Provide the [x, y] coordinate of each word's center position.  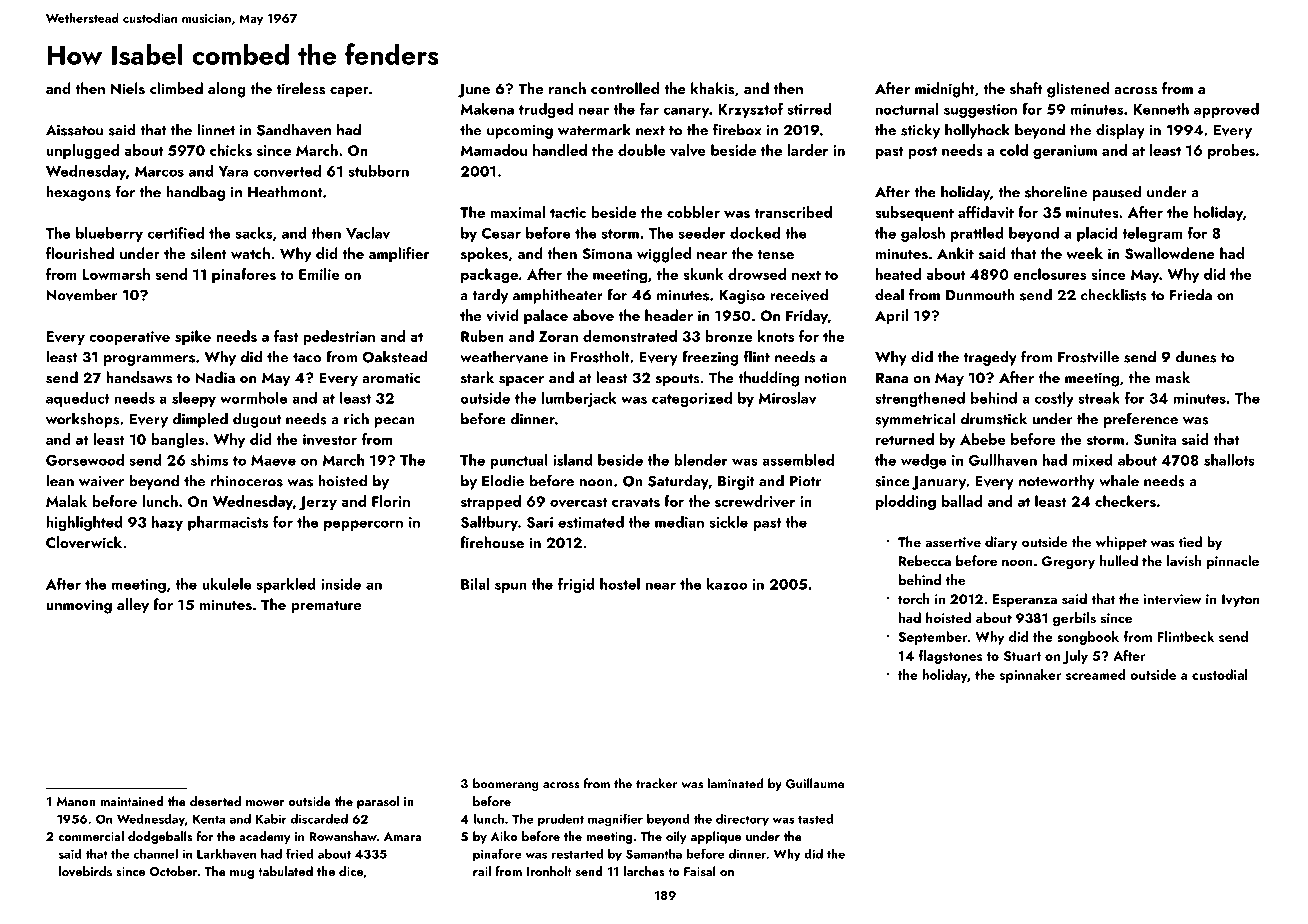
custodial [1219, 674]
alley [133, 606]
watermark [594, 129]
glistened [1078, 90]
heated [898, 274]
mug [242, 874]
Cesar [501, 233]
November [82, 294]
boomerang [506, 784]
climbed [176, 88]
